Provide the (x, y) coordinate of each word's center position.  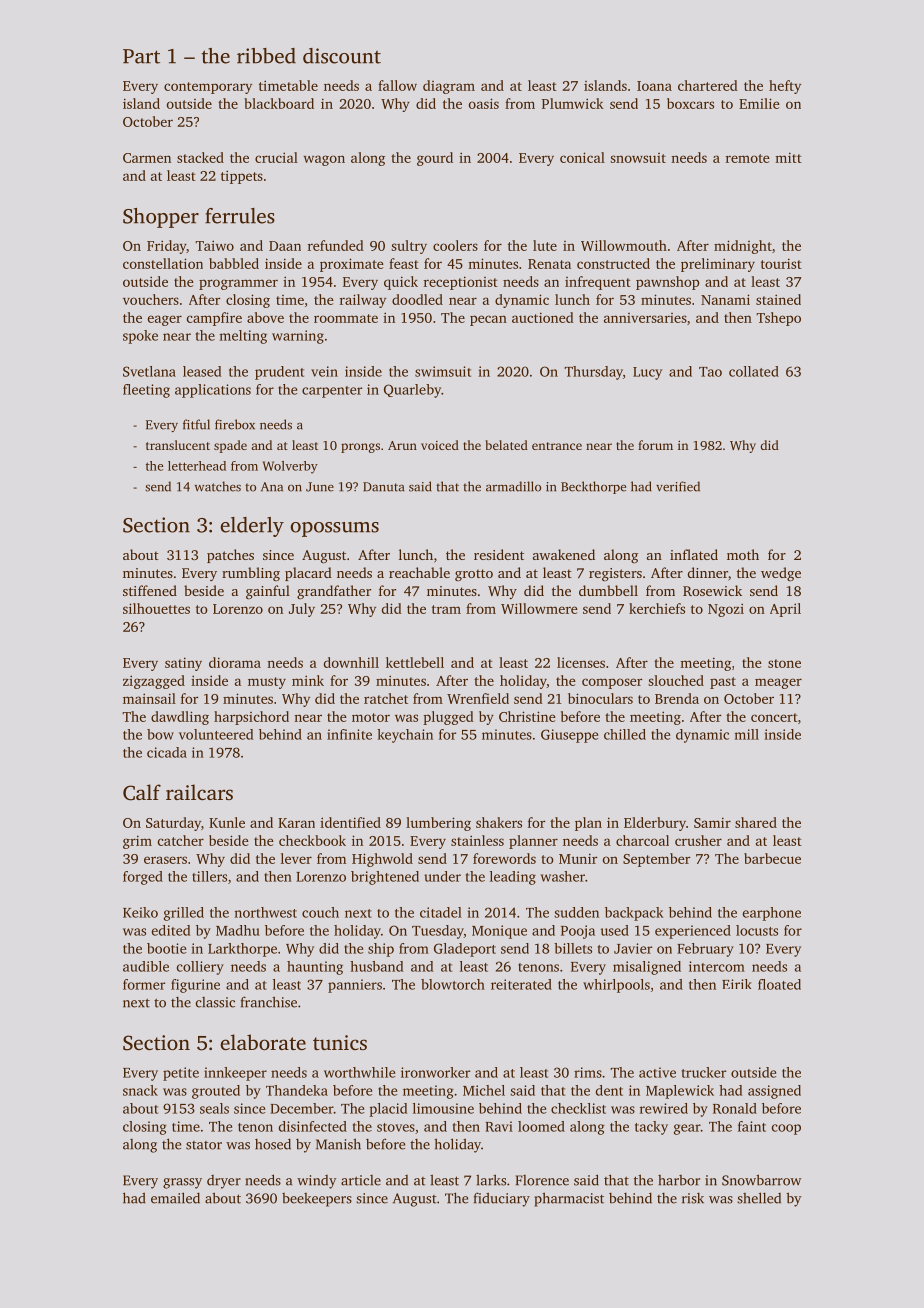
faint (752, 1126)
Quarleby (412, 391)
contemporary (208, 88)
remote (748, 158)
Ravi (499, 1126)
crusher (698, 840)
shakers (499, 822)
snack (140, 1090)
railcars (199, 792)
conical (582, 157)
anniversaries (645, 318)
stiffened (150, 590)
